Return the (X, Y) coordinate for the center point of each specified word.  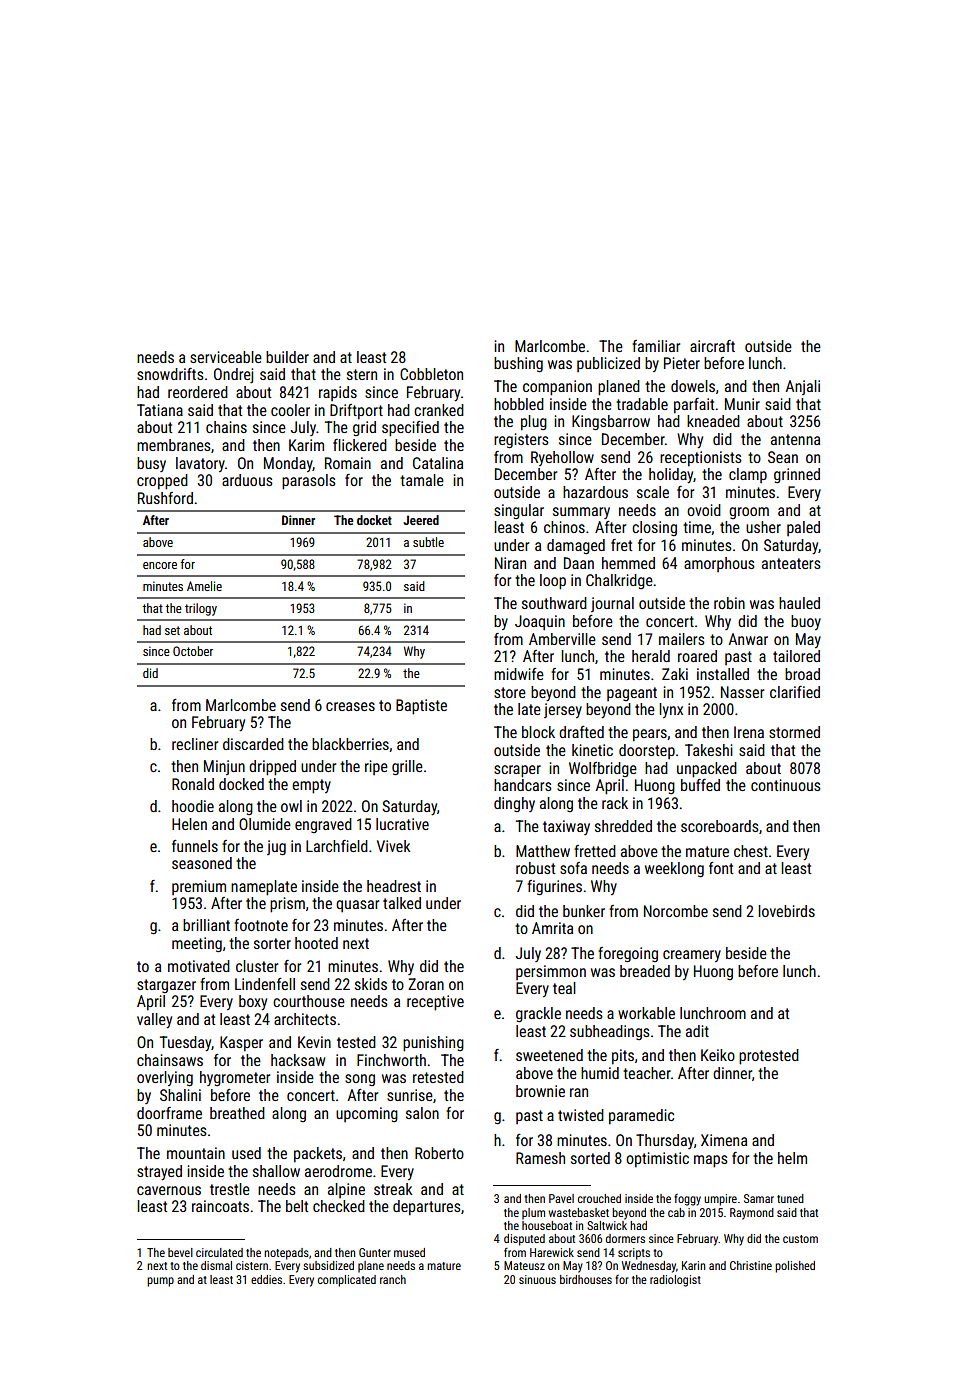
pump (160, 1282)
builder (287, 357)
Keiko (718, 1055)
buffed (700, 785)
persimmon (551, 972)
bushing (518, 365)
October (193, 651)
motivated (199, 966)
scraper (517, 771)
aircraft (712, 346)
